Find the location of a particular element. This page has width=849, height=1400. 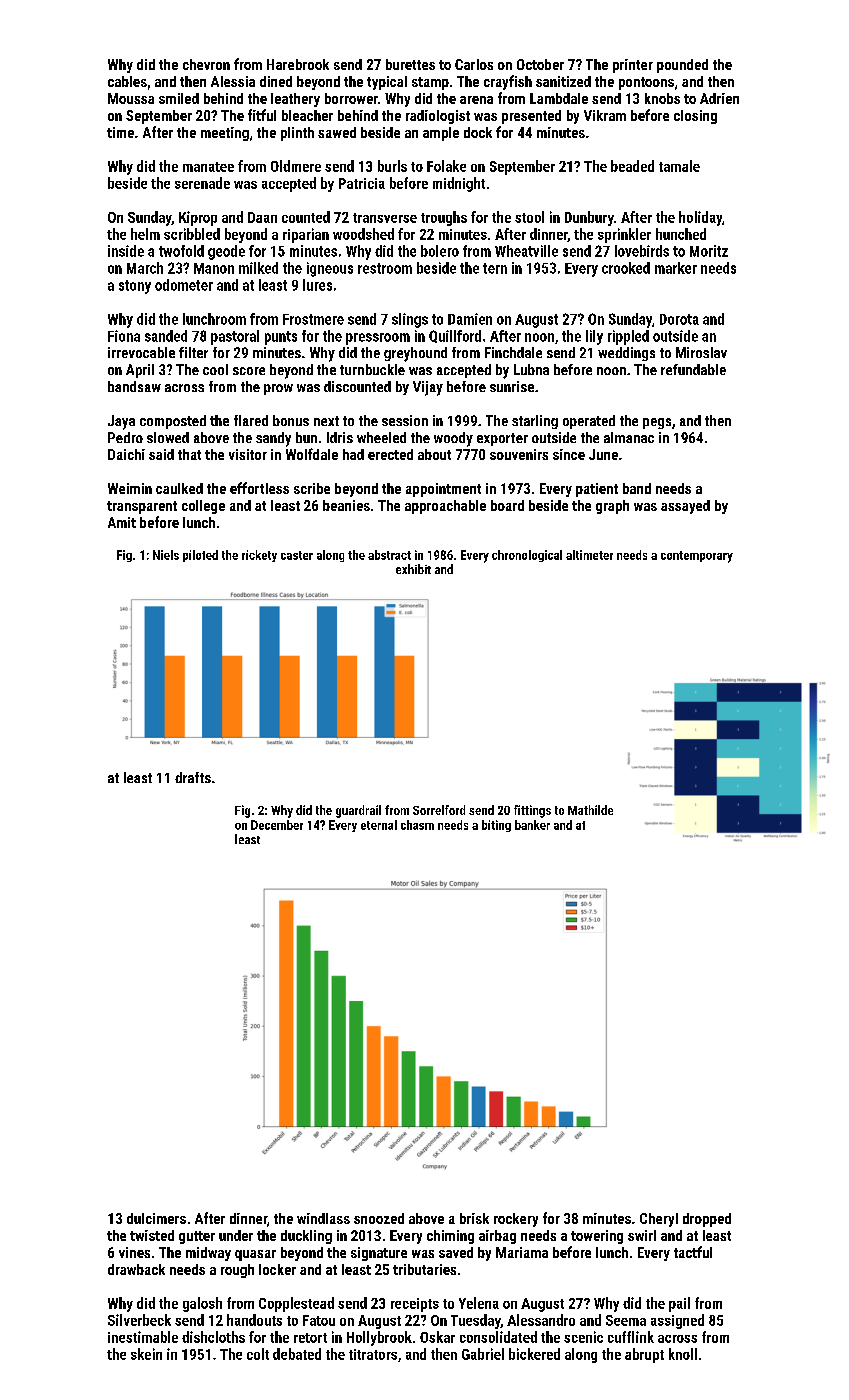

contemporary is located at coordinates (697, 557).
